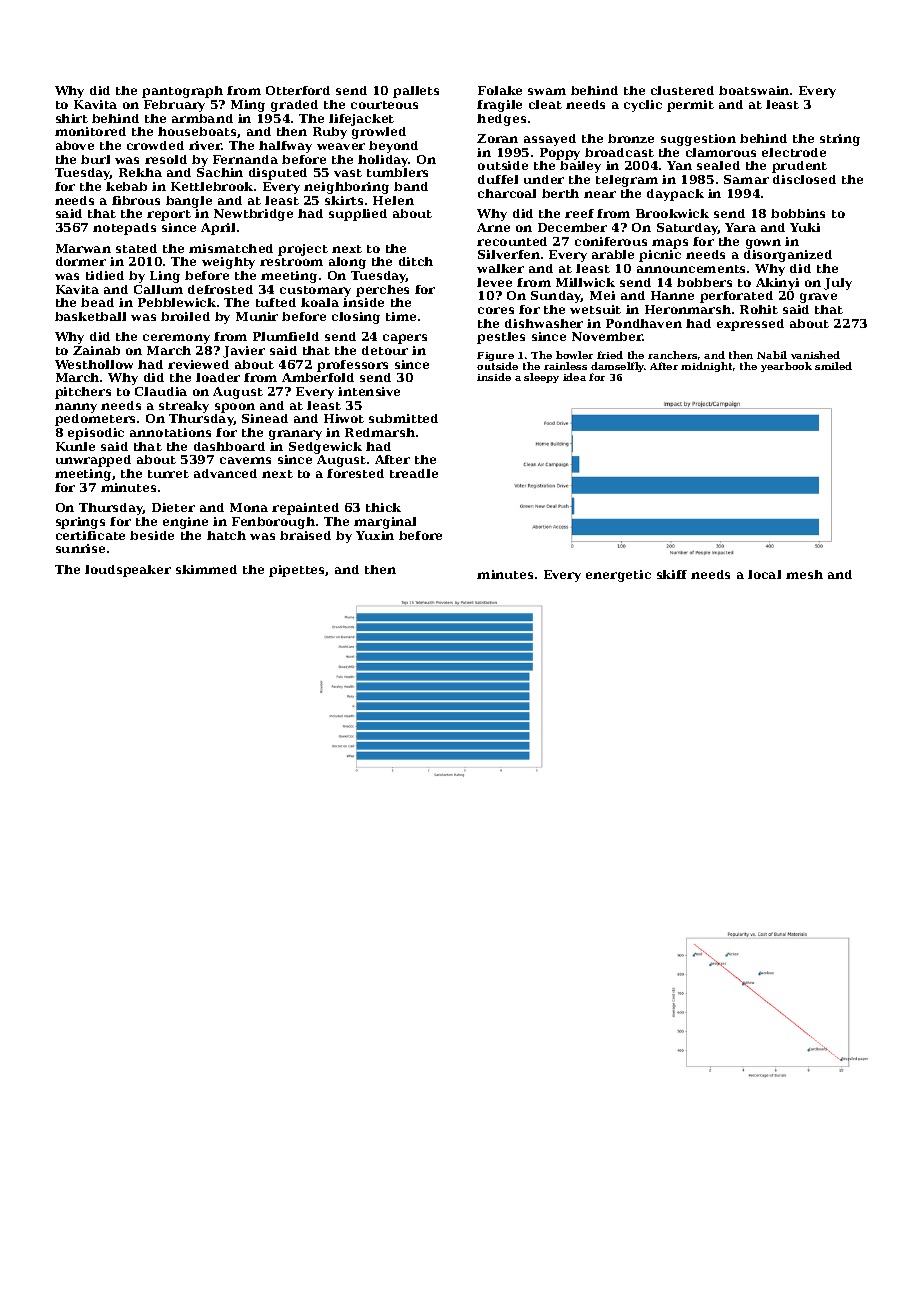 The height and width of the page is (1308, 924). Describe the element at coordinates (544, 179) in the page. I see `under` at that location.
